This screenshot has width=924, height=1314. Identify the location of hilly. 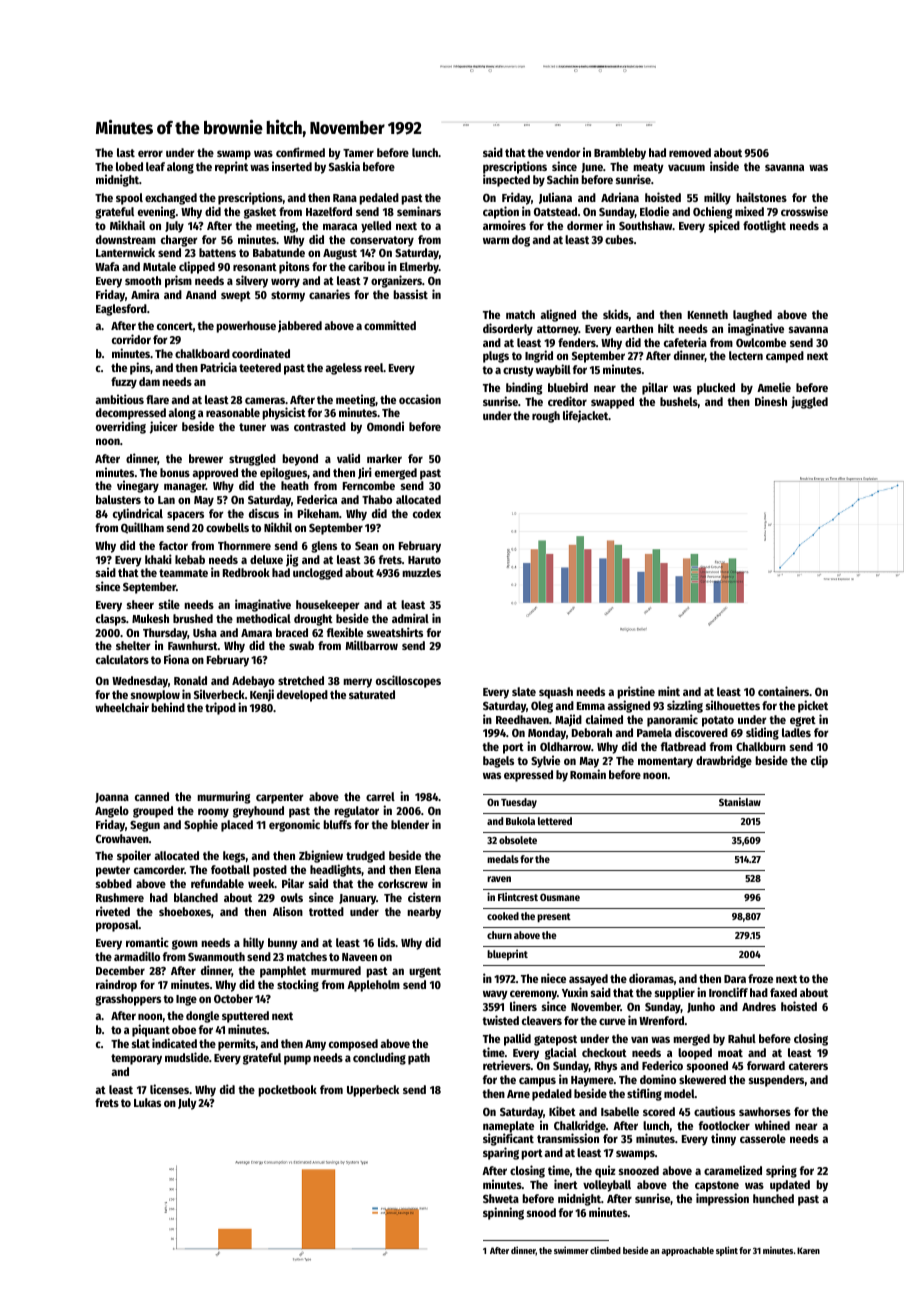
(253, 943).
